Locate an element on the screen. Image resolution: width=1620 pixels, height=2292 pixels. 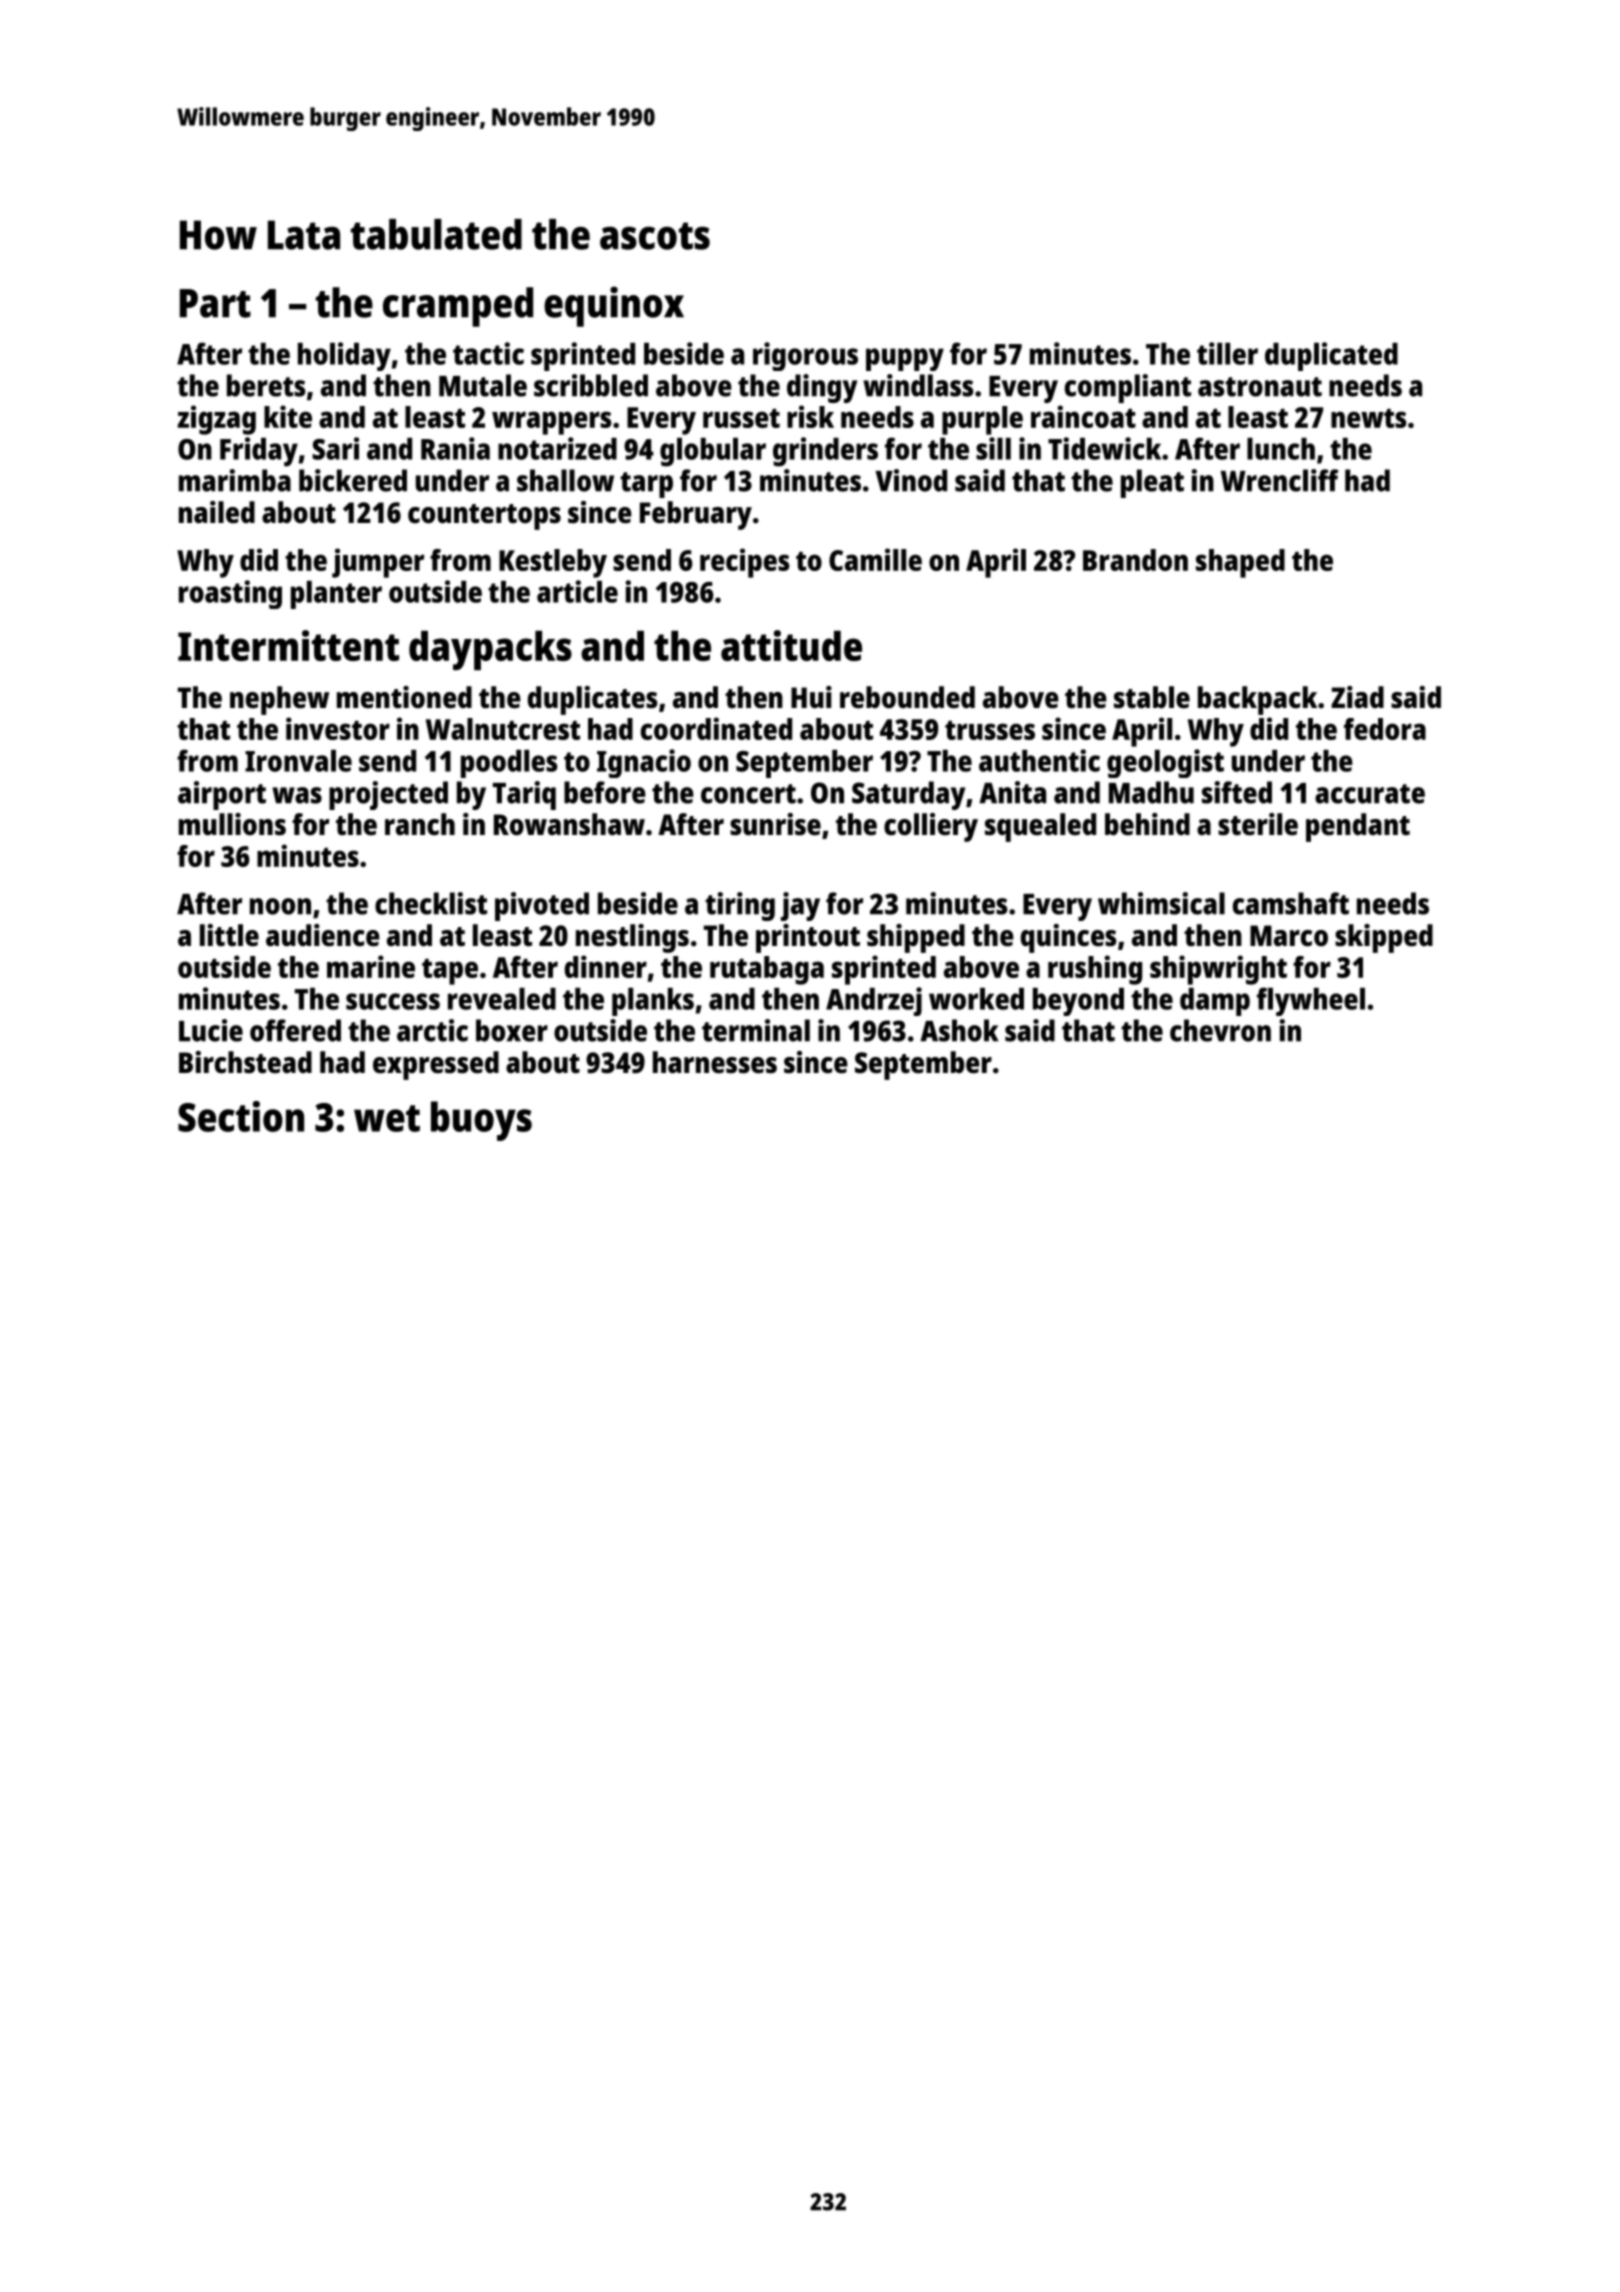
scribbled is located at coordinates (591, 385).
